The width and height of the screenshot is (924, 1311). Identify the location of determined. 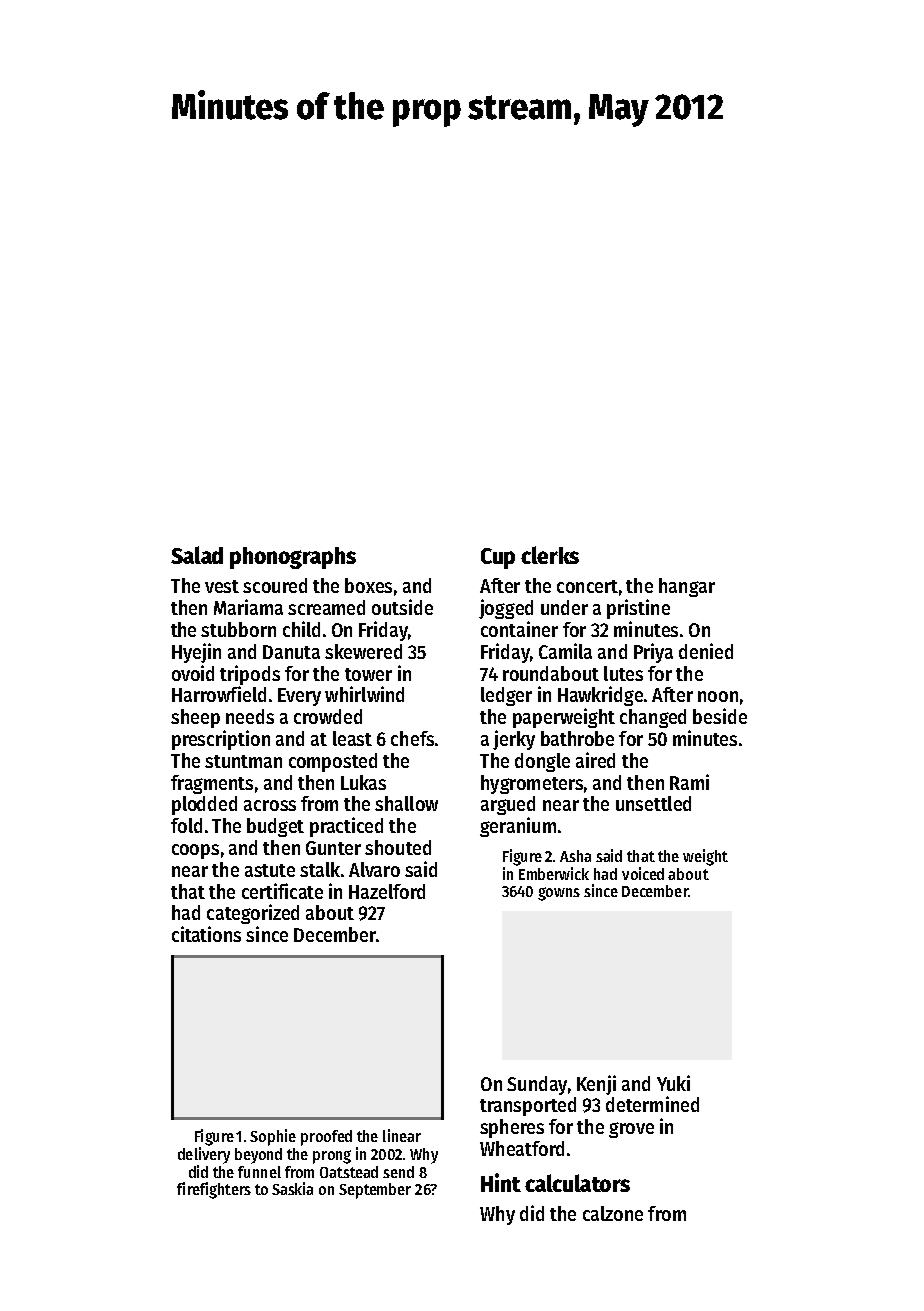
(652, 1104).
